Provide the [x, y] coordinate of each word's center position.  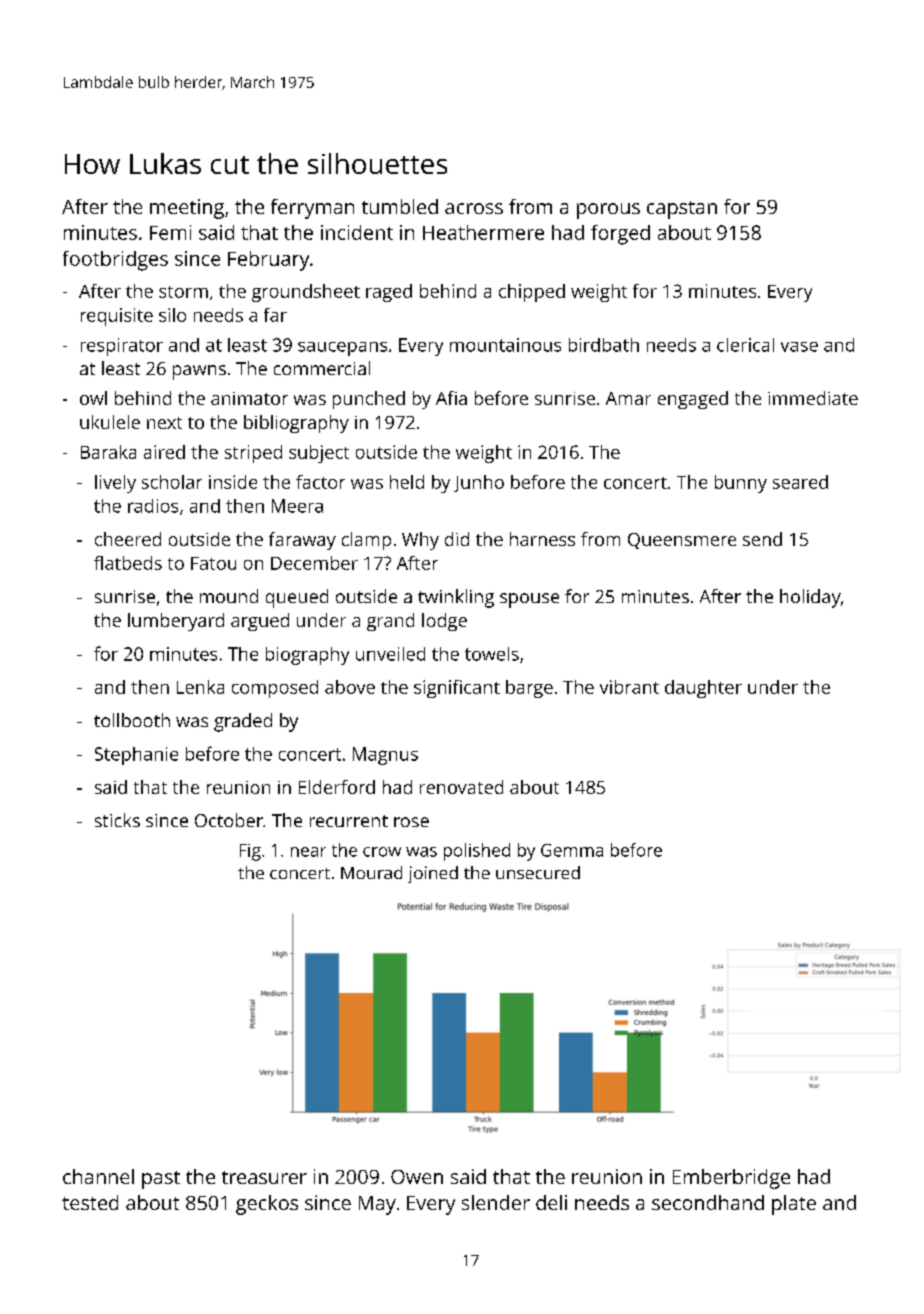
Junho [479, 483]
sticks [117, 820]
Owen [417, 1177]
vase [799, 347]
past [161, 1180]
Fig [250, 852]
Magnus [385, 756]
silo [172, 315]
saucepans [342, 349]
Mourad [371, 872]
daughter [703, 689]
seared [800, 482]
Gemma [572, 850]
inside [233, 482]
